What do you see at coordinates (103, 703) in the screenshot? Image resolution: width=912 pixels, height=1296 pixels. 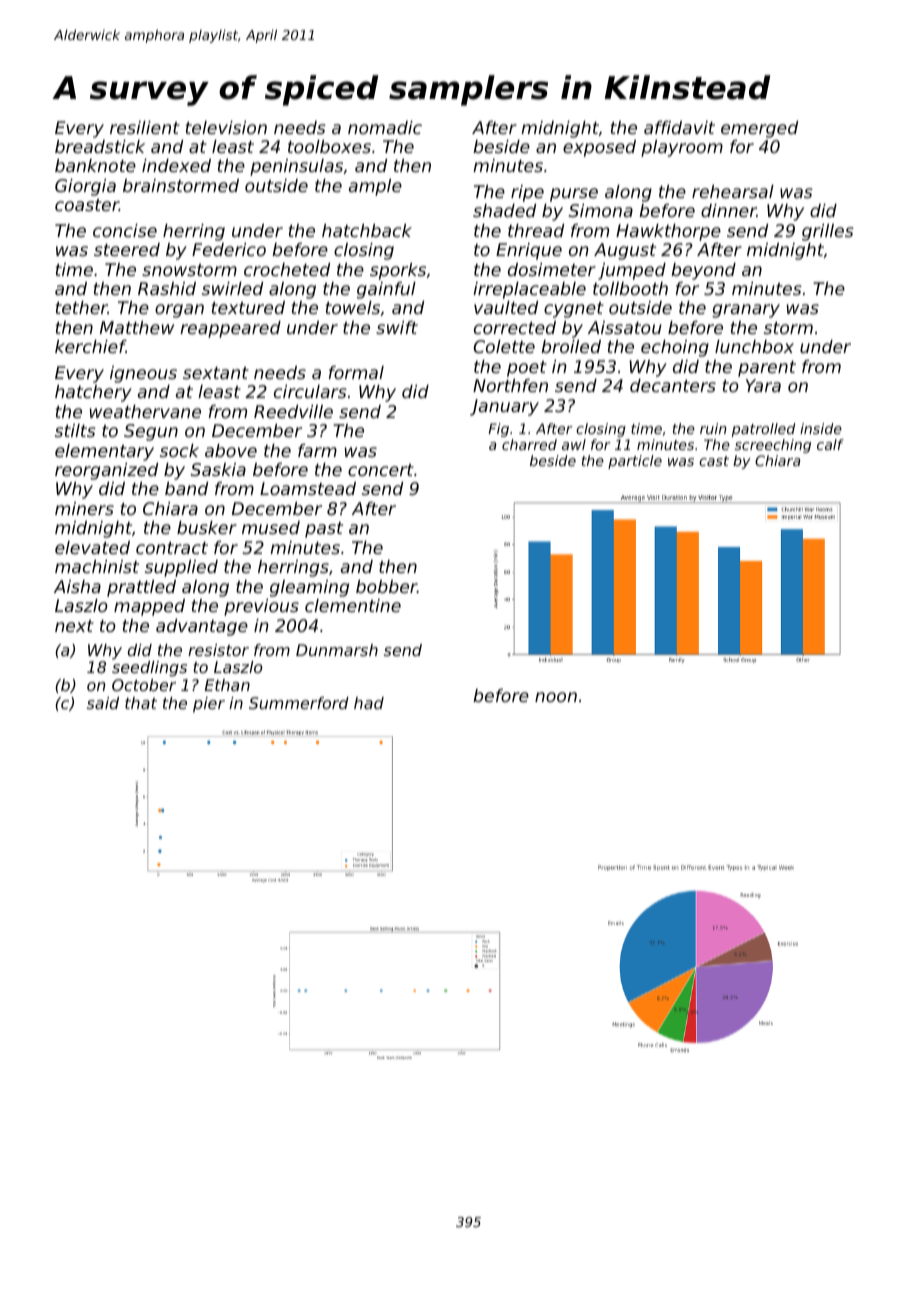 I see `said` at bounding box center [103, 703].
